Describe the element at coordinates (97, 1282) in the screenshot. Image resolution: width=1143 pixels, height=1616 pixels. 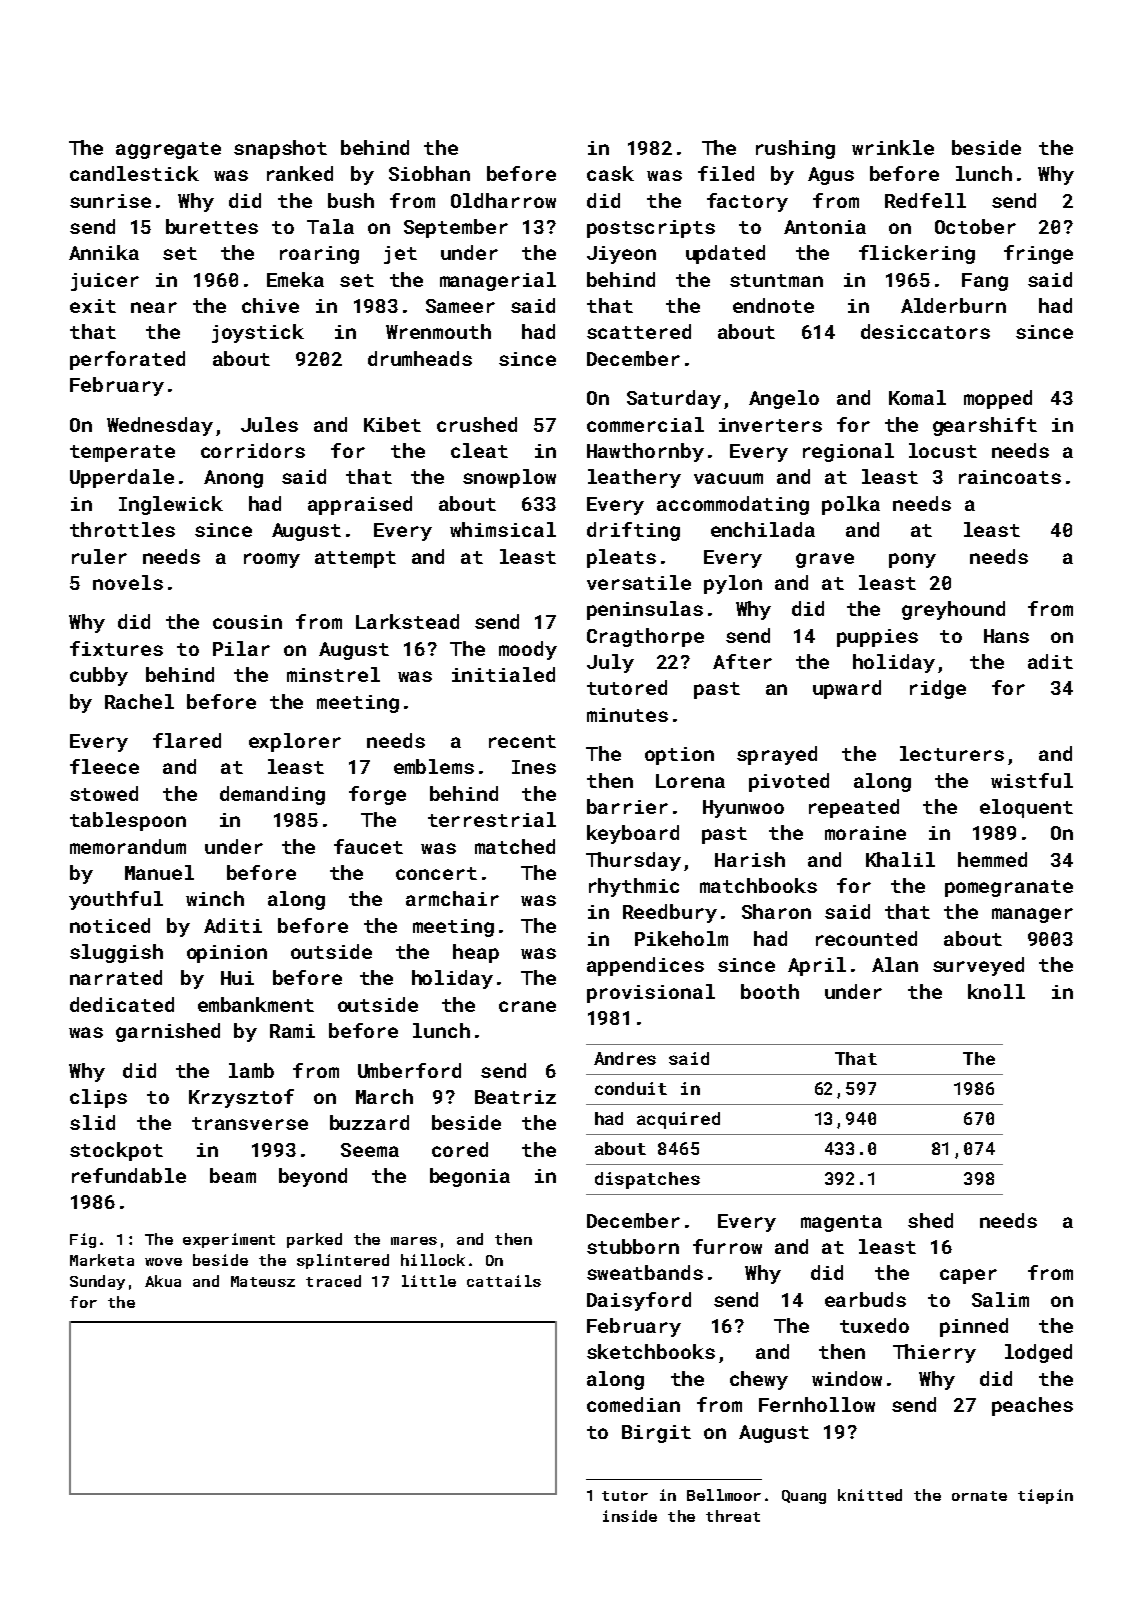
I see `Sunday` at that location.
